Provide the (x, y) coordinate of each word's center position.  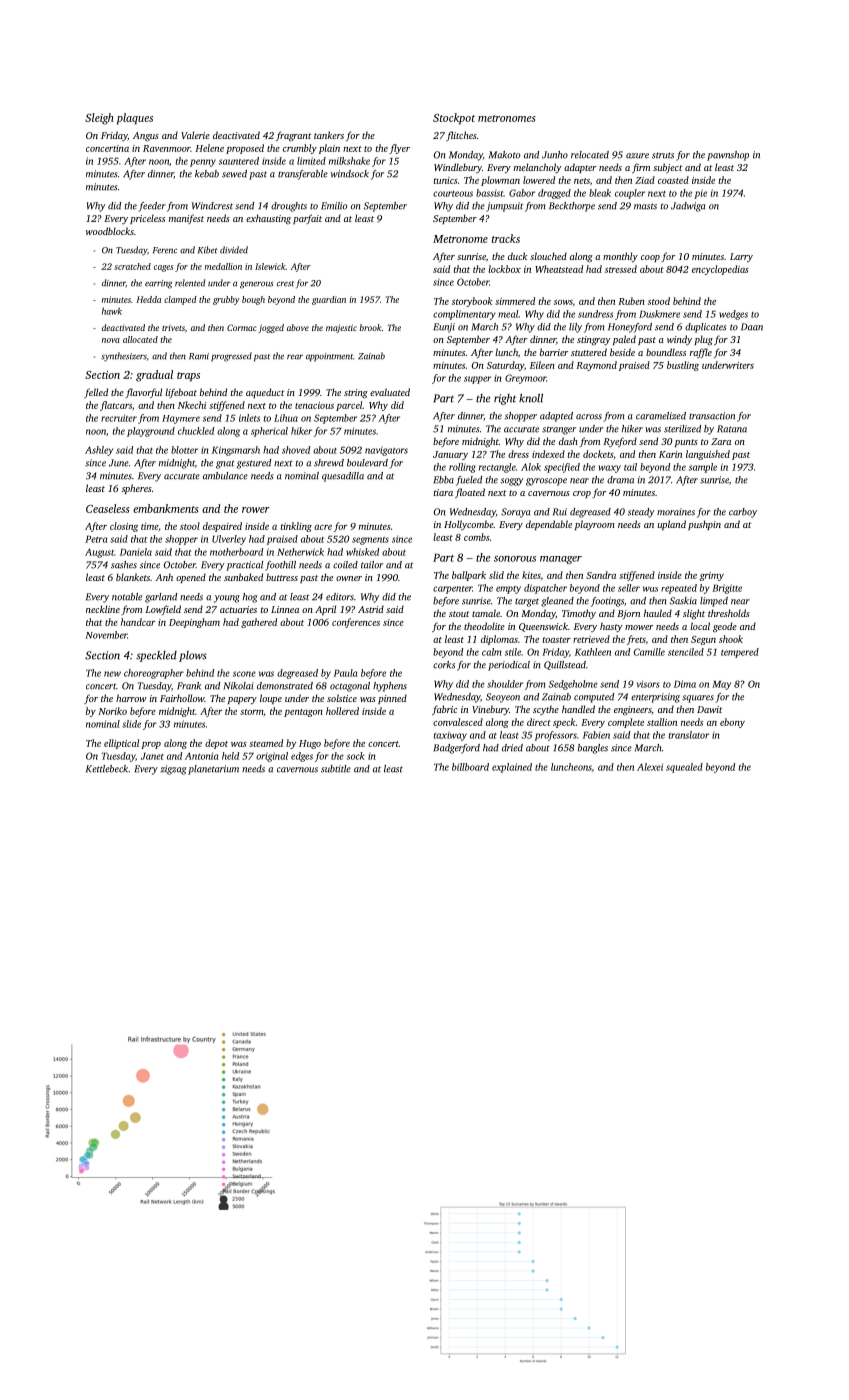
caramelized (661, 416)
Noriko (112, 711)
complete (626, 723)
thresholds (729, 613)
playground (151, 432)
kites (531, 575)
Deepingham (194, 623)
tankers (329, 135)
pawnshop (728, 156)
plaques (135, 119)
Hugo (310, 744)
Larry (741, 257)
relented (190, 283)
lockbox (504, 269)
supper (477, 380)
